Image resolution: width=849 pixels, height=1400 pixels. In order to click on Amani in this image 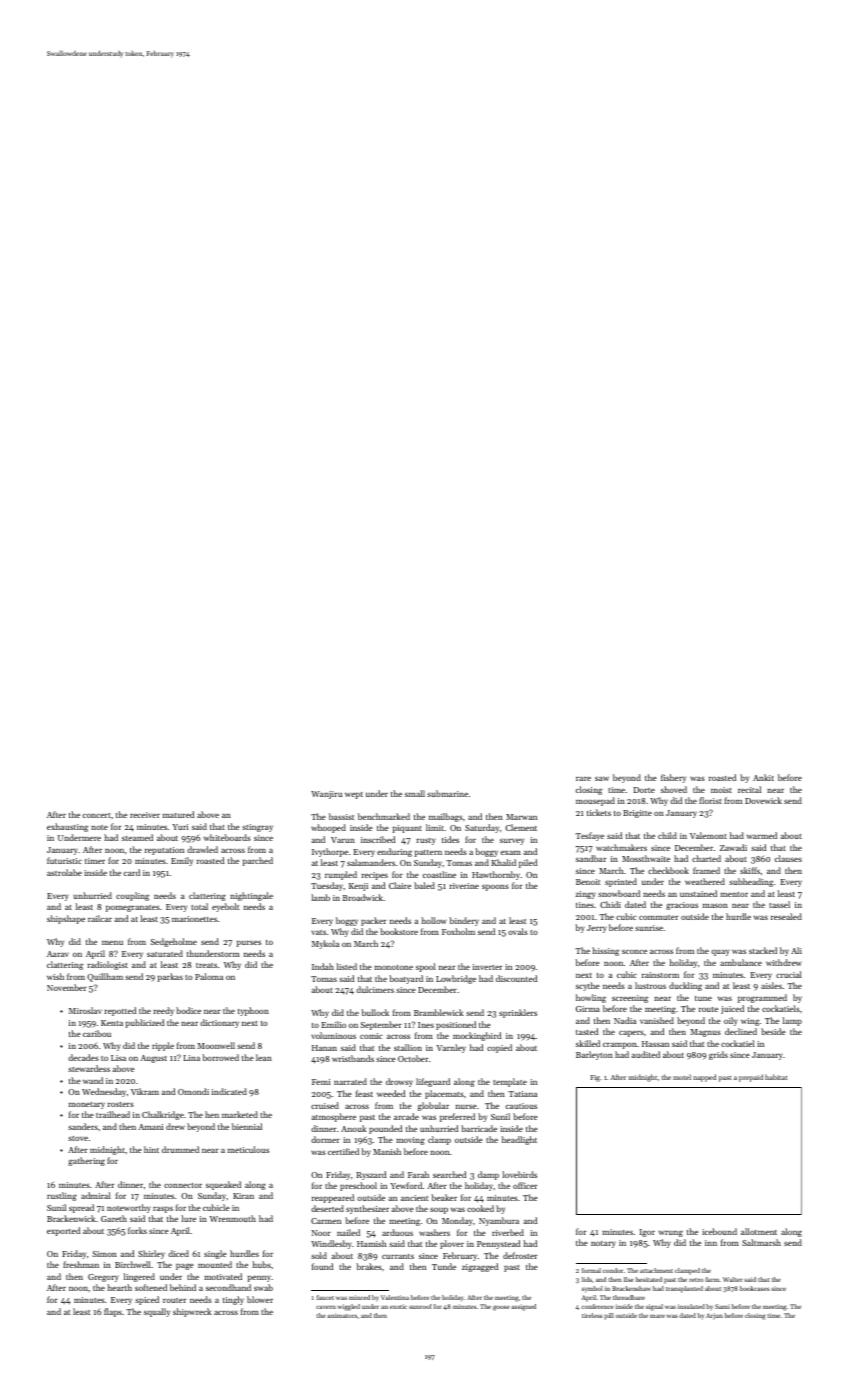, I will do `click(151, 1127)`.
